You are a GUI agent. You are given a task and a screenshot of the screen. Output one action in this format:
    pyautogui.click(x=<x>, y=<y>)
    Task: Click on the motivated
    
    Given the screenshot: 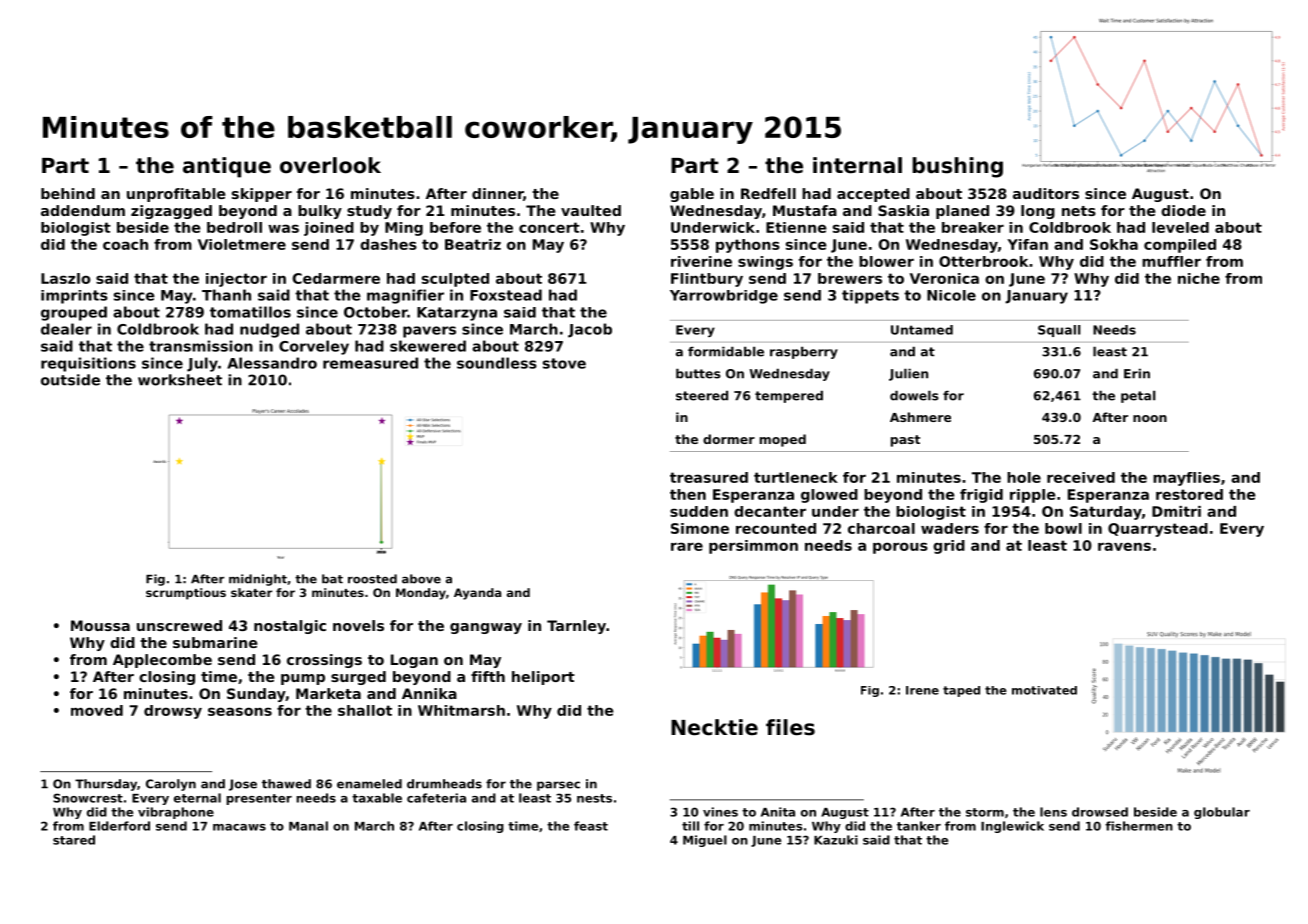 What is the action you would take?
    pyautogui.click(x=1044, y=690)
